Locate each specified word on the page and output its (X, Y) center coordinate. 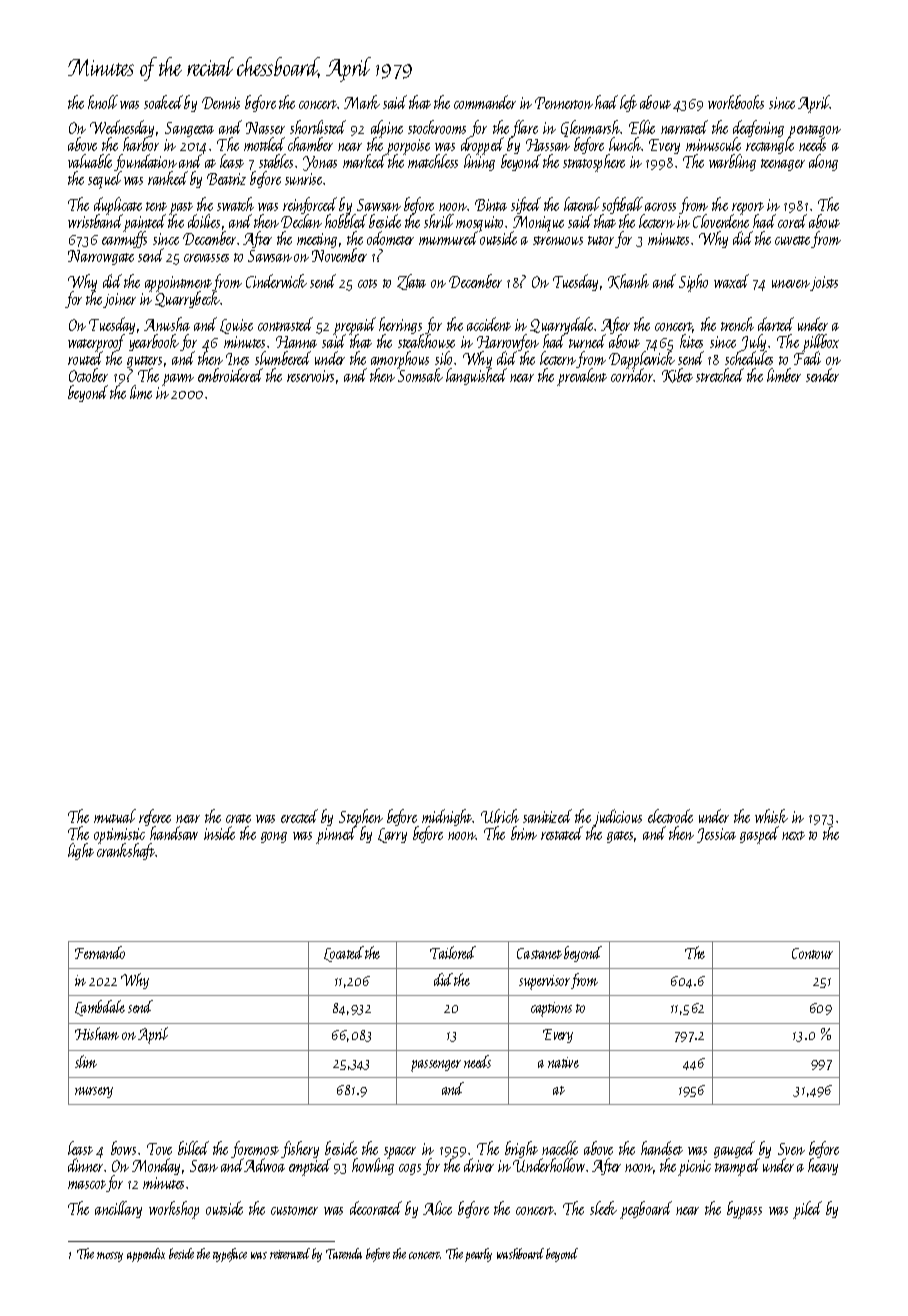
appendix (146, 1255)
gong (274, 837)
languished (476, 377)
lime (141, 392)
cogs (410, 1169)
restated (562, 833)
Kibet (677, 375)
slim (86, 1061)
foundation (145, 163)
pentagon (814, 132)
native (563, 1062)
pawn (178, 380)
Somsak (420, 375)
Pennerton (564, 103)
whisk (771, 816)
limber (784, 375)
